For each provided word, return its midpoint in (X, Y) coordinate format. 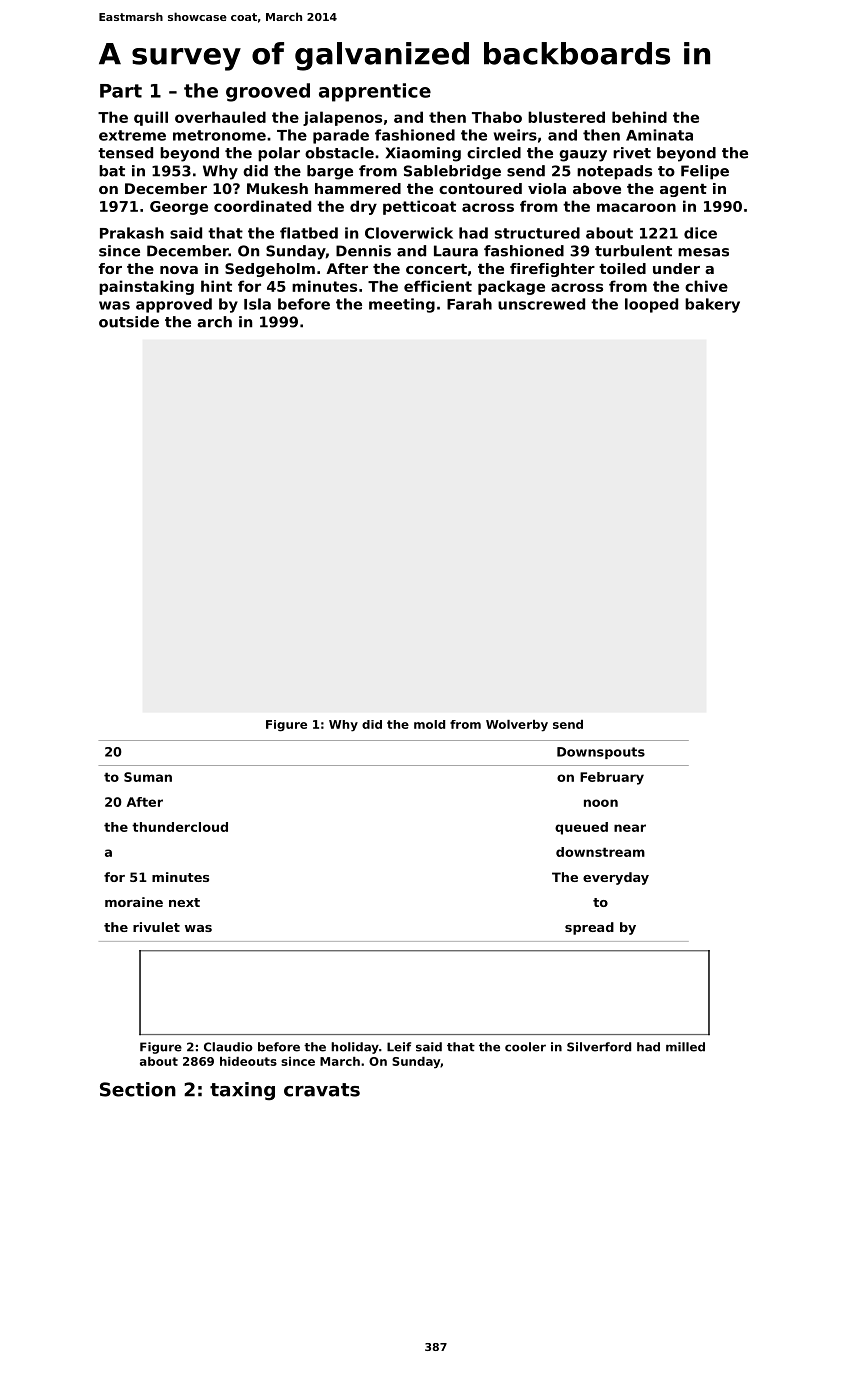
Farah (469, 304)
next (184, 902)
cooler (525, 1047)
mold (429, 724)
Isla (257, 304)
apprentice (375, 92)
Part (121, 91)
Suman (148, 777)
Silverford (599, 1047)
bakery (712, 305)
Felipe (705, 172)
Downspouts (601, 753)
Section (138, 1089)
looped (651, 305)
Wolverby (517, 726)
